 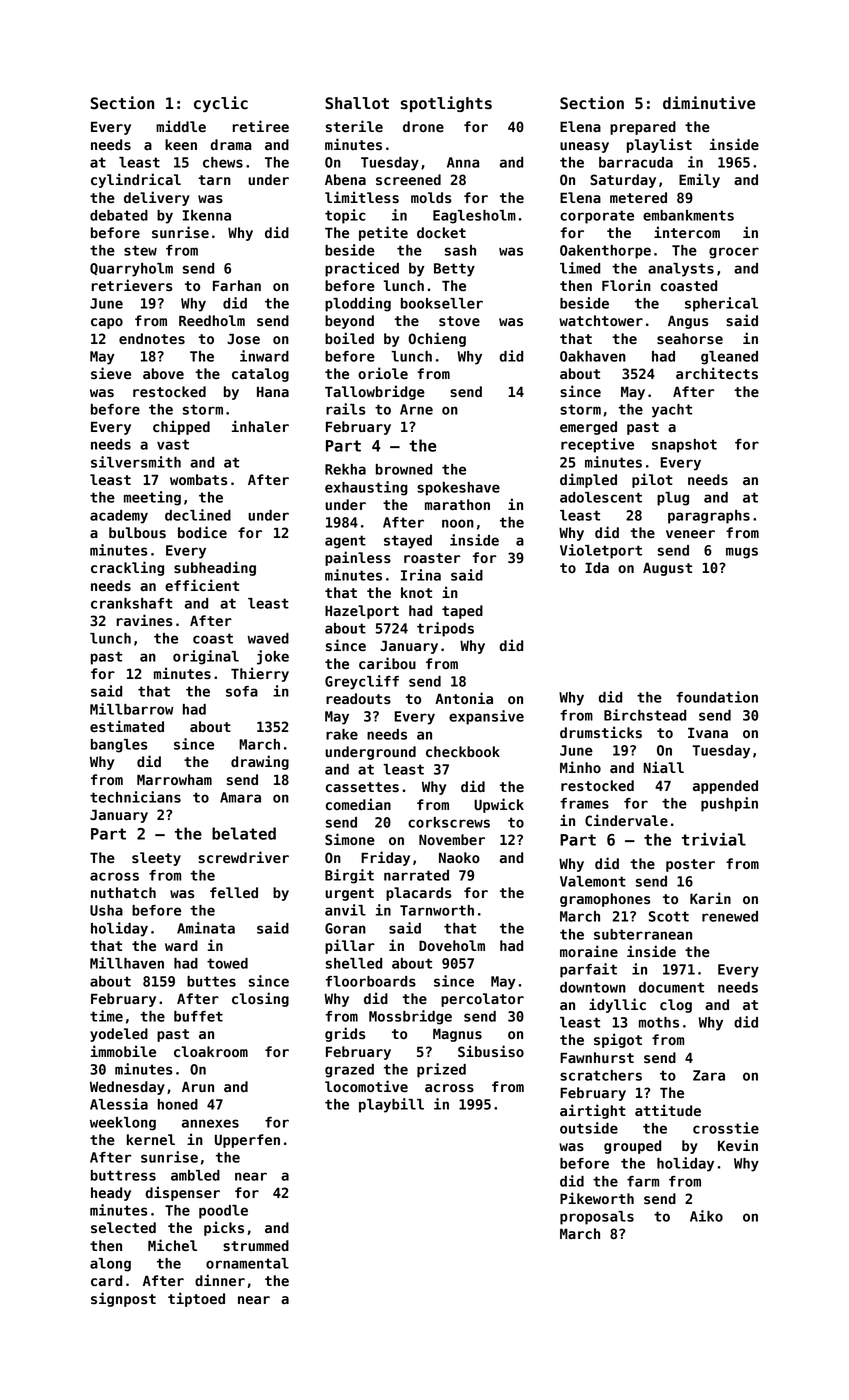 I want to click on dinner, so click(x=220, y=1280).
